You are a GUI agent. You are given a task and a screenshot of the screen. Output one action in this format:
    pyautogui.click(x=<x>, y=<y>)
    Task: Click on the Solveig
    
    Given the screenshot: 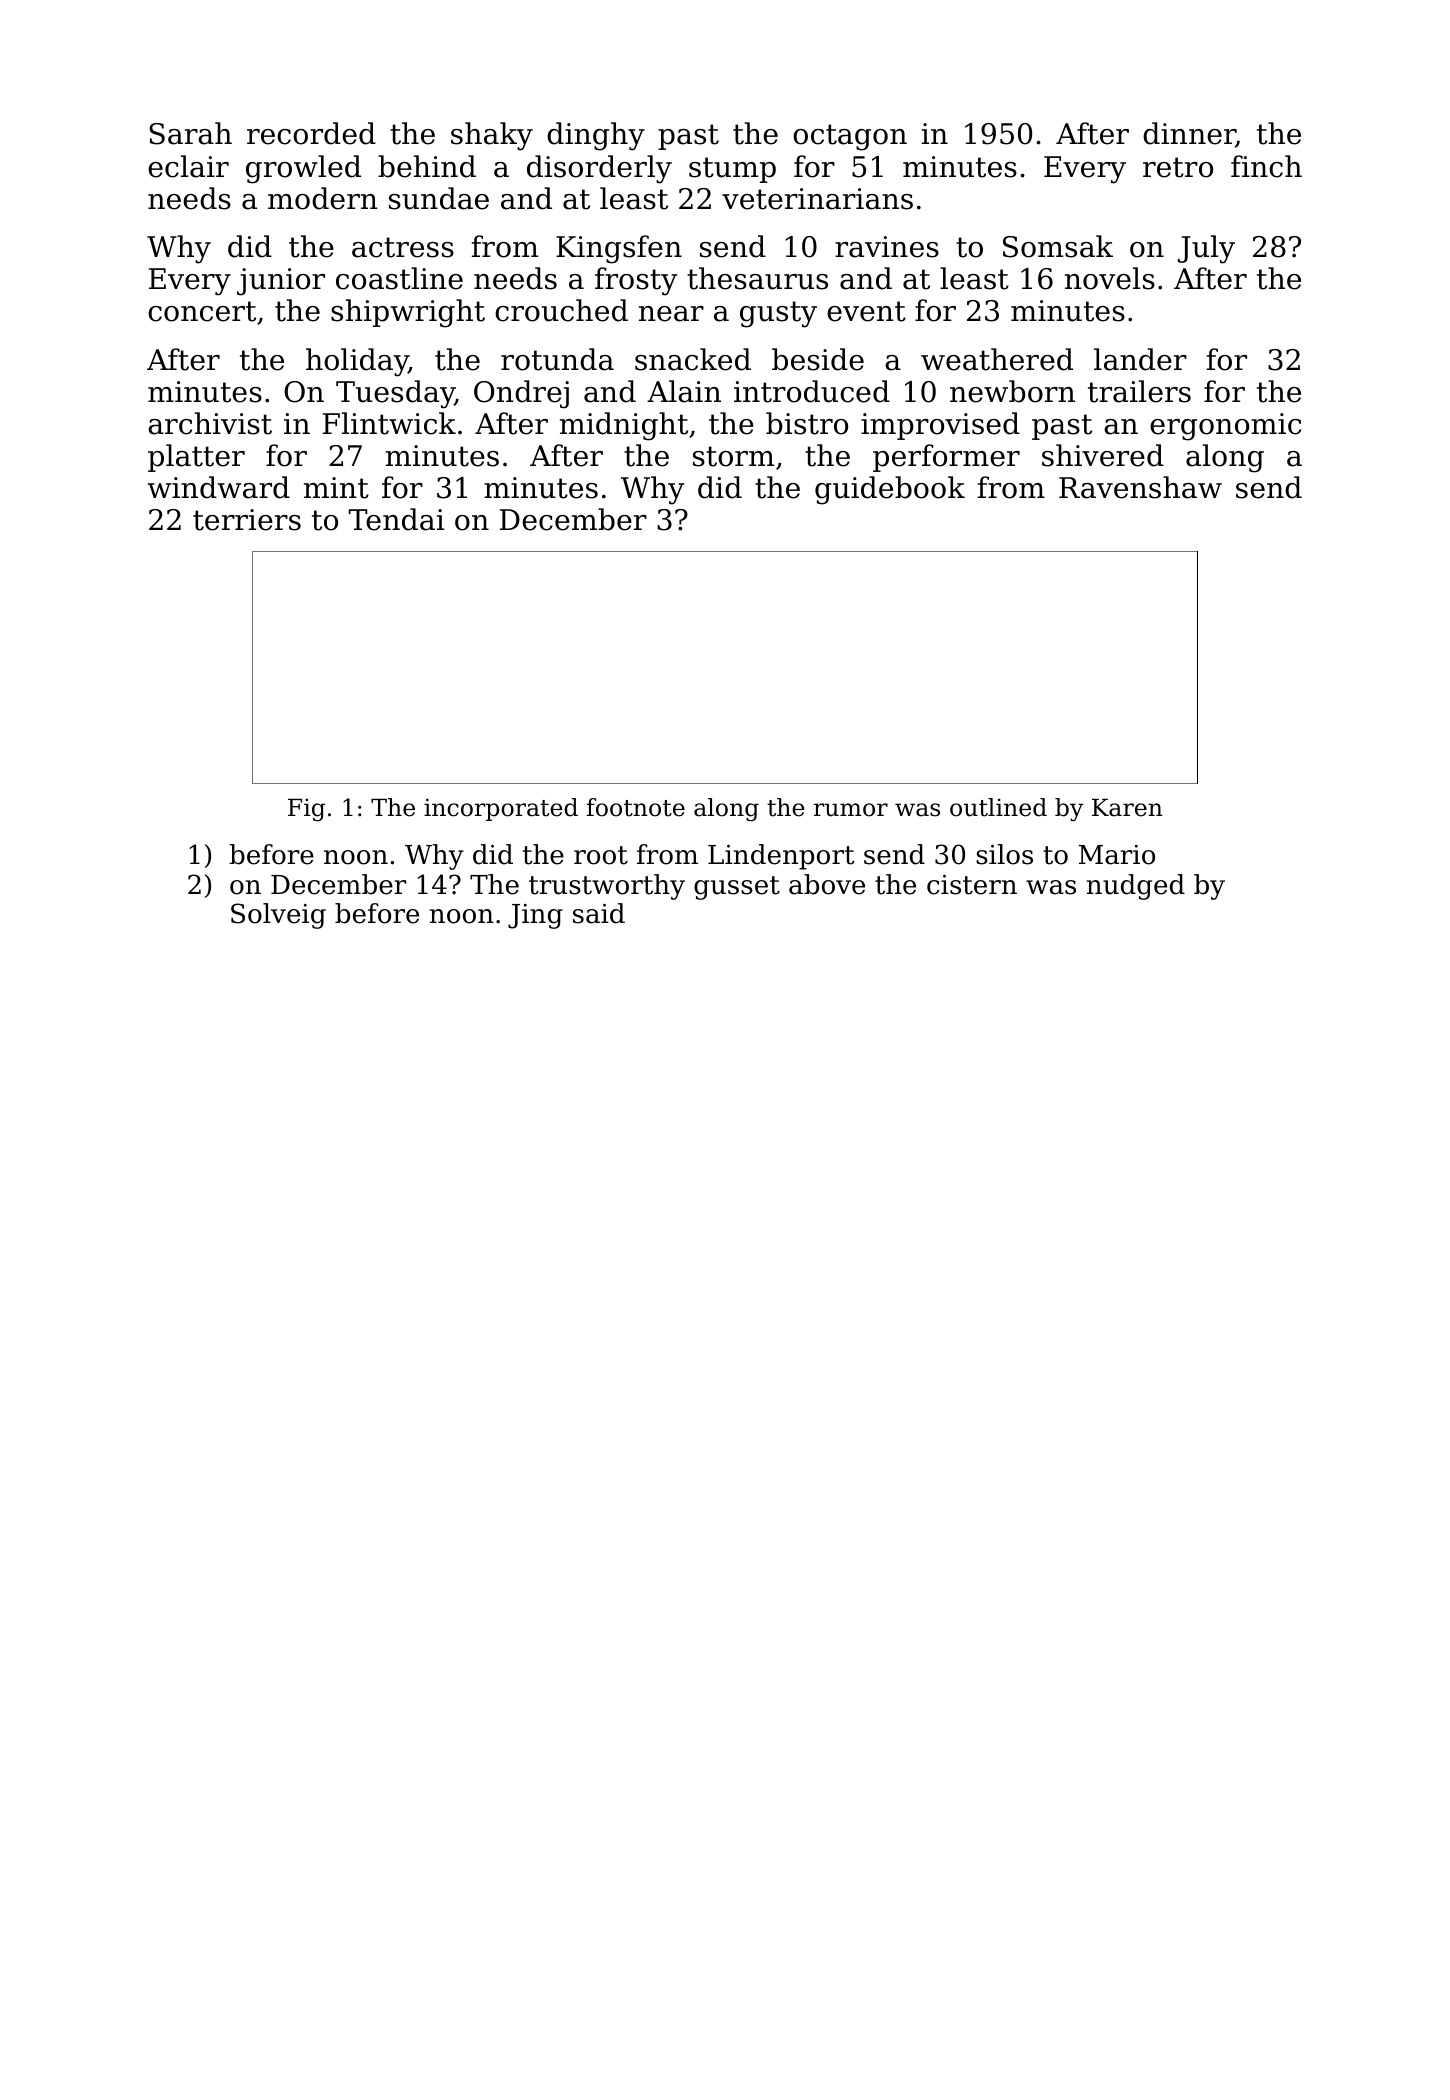 What is the action you would take?
    pyautogui.click(x=278, y=916)
